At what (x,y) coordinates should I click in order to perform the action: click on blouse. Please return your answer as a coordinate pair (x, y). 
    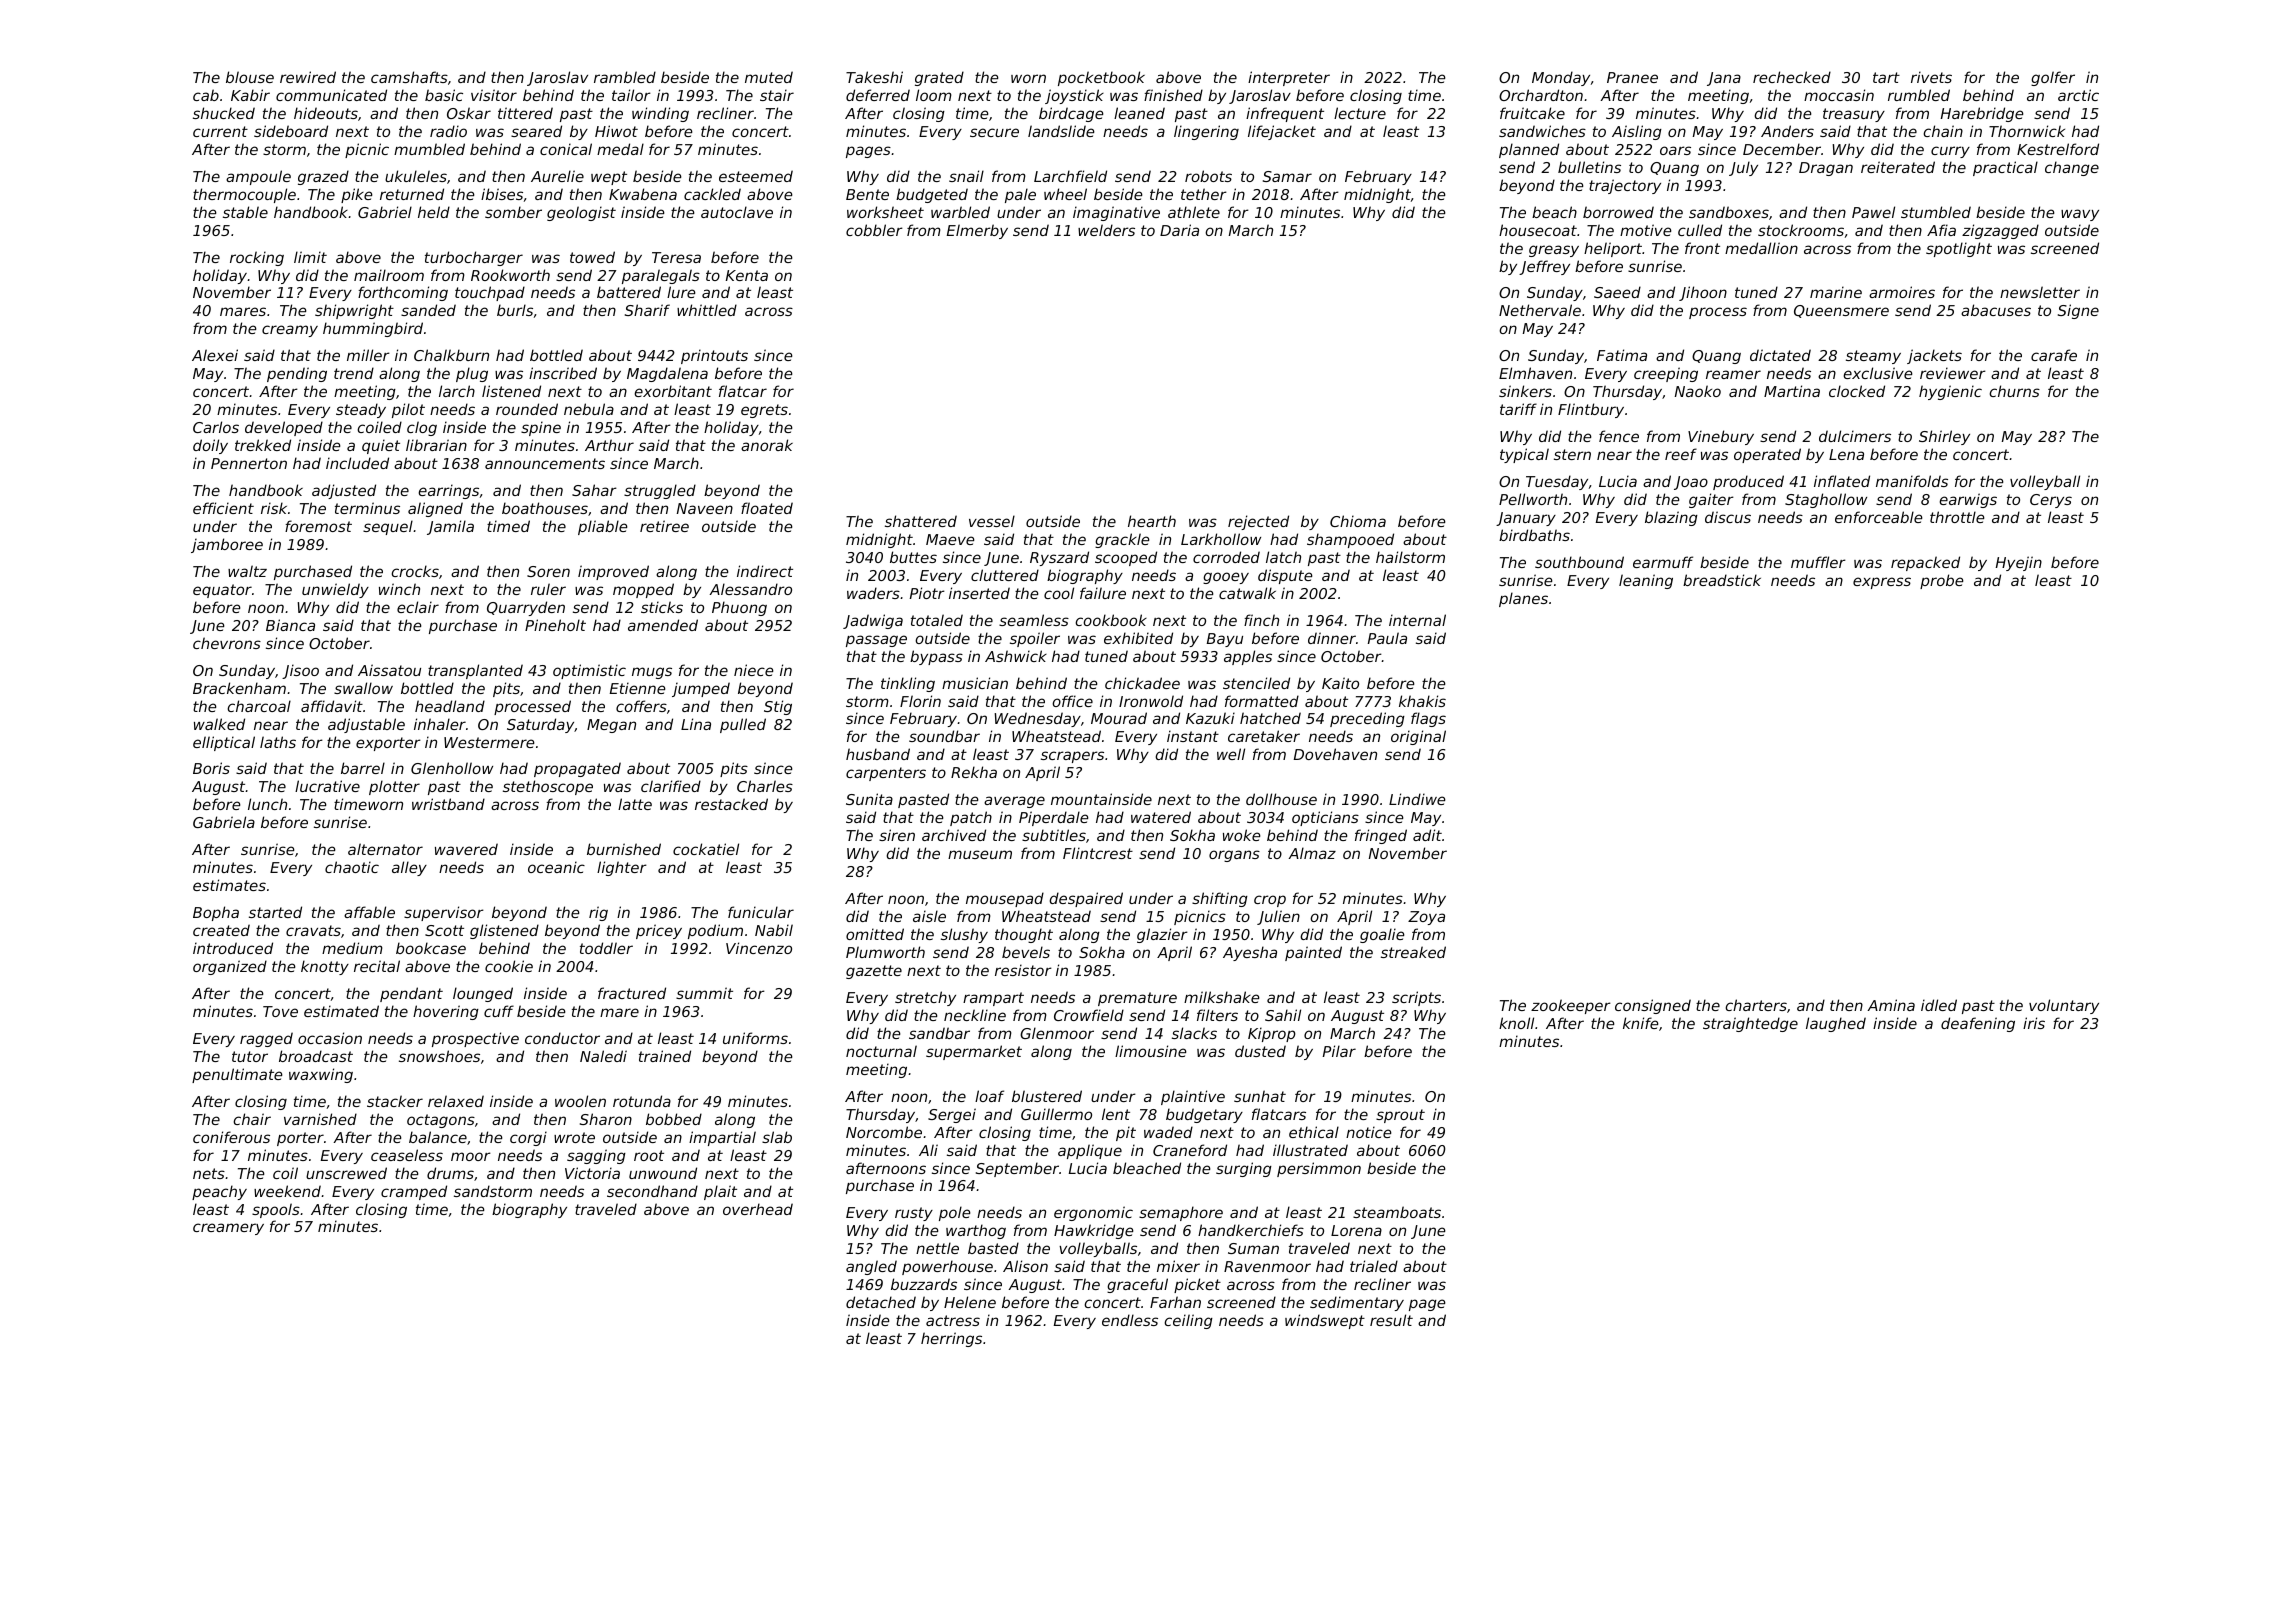
    Looking at the image, I should click on (250, 77).
